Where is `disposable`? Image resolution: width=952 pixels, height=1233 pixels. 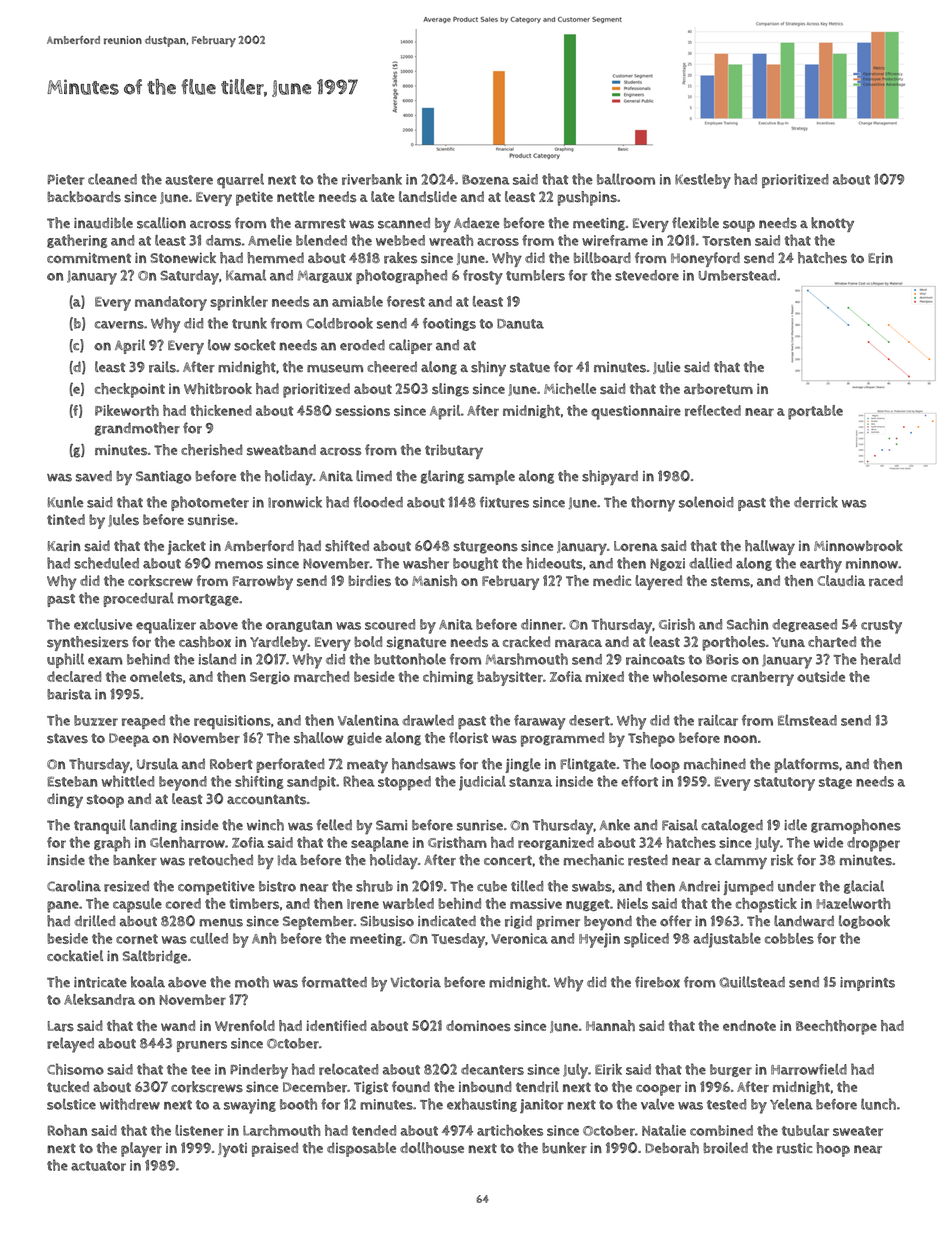
disposable is located at coordinates (361, 1149).
